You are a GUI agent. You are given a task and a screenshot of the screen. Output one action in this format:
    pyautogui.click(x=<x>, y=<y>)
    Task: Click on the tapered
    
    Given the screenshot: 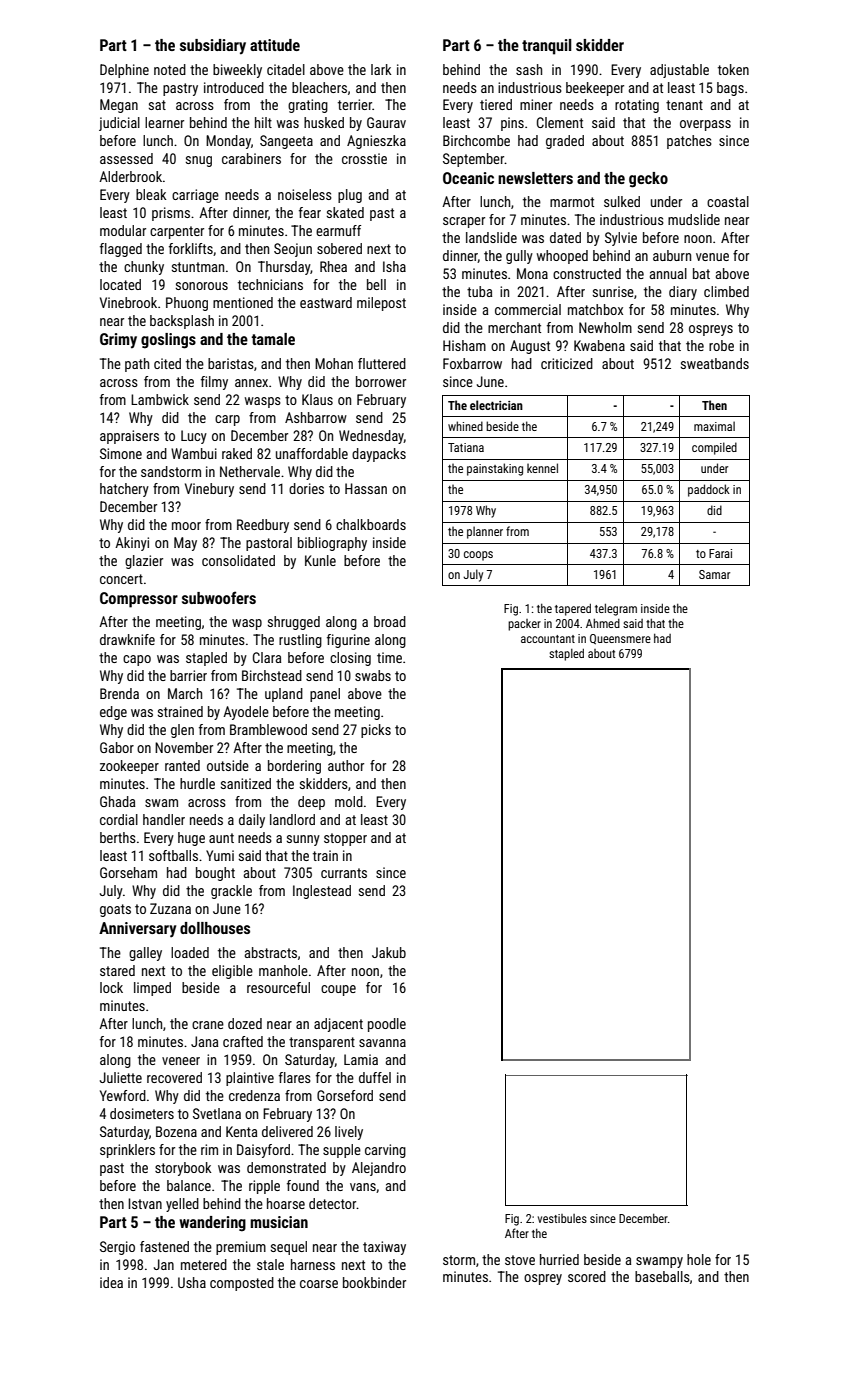 What is the action you would take?
    pyautogui.click(x=573, y=609)
